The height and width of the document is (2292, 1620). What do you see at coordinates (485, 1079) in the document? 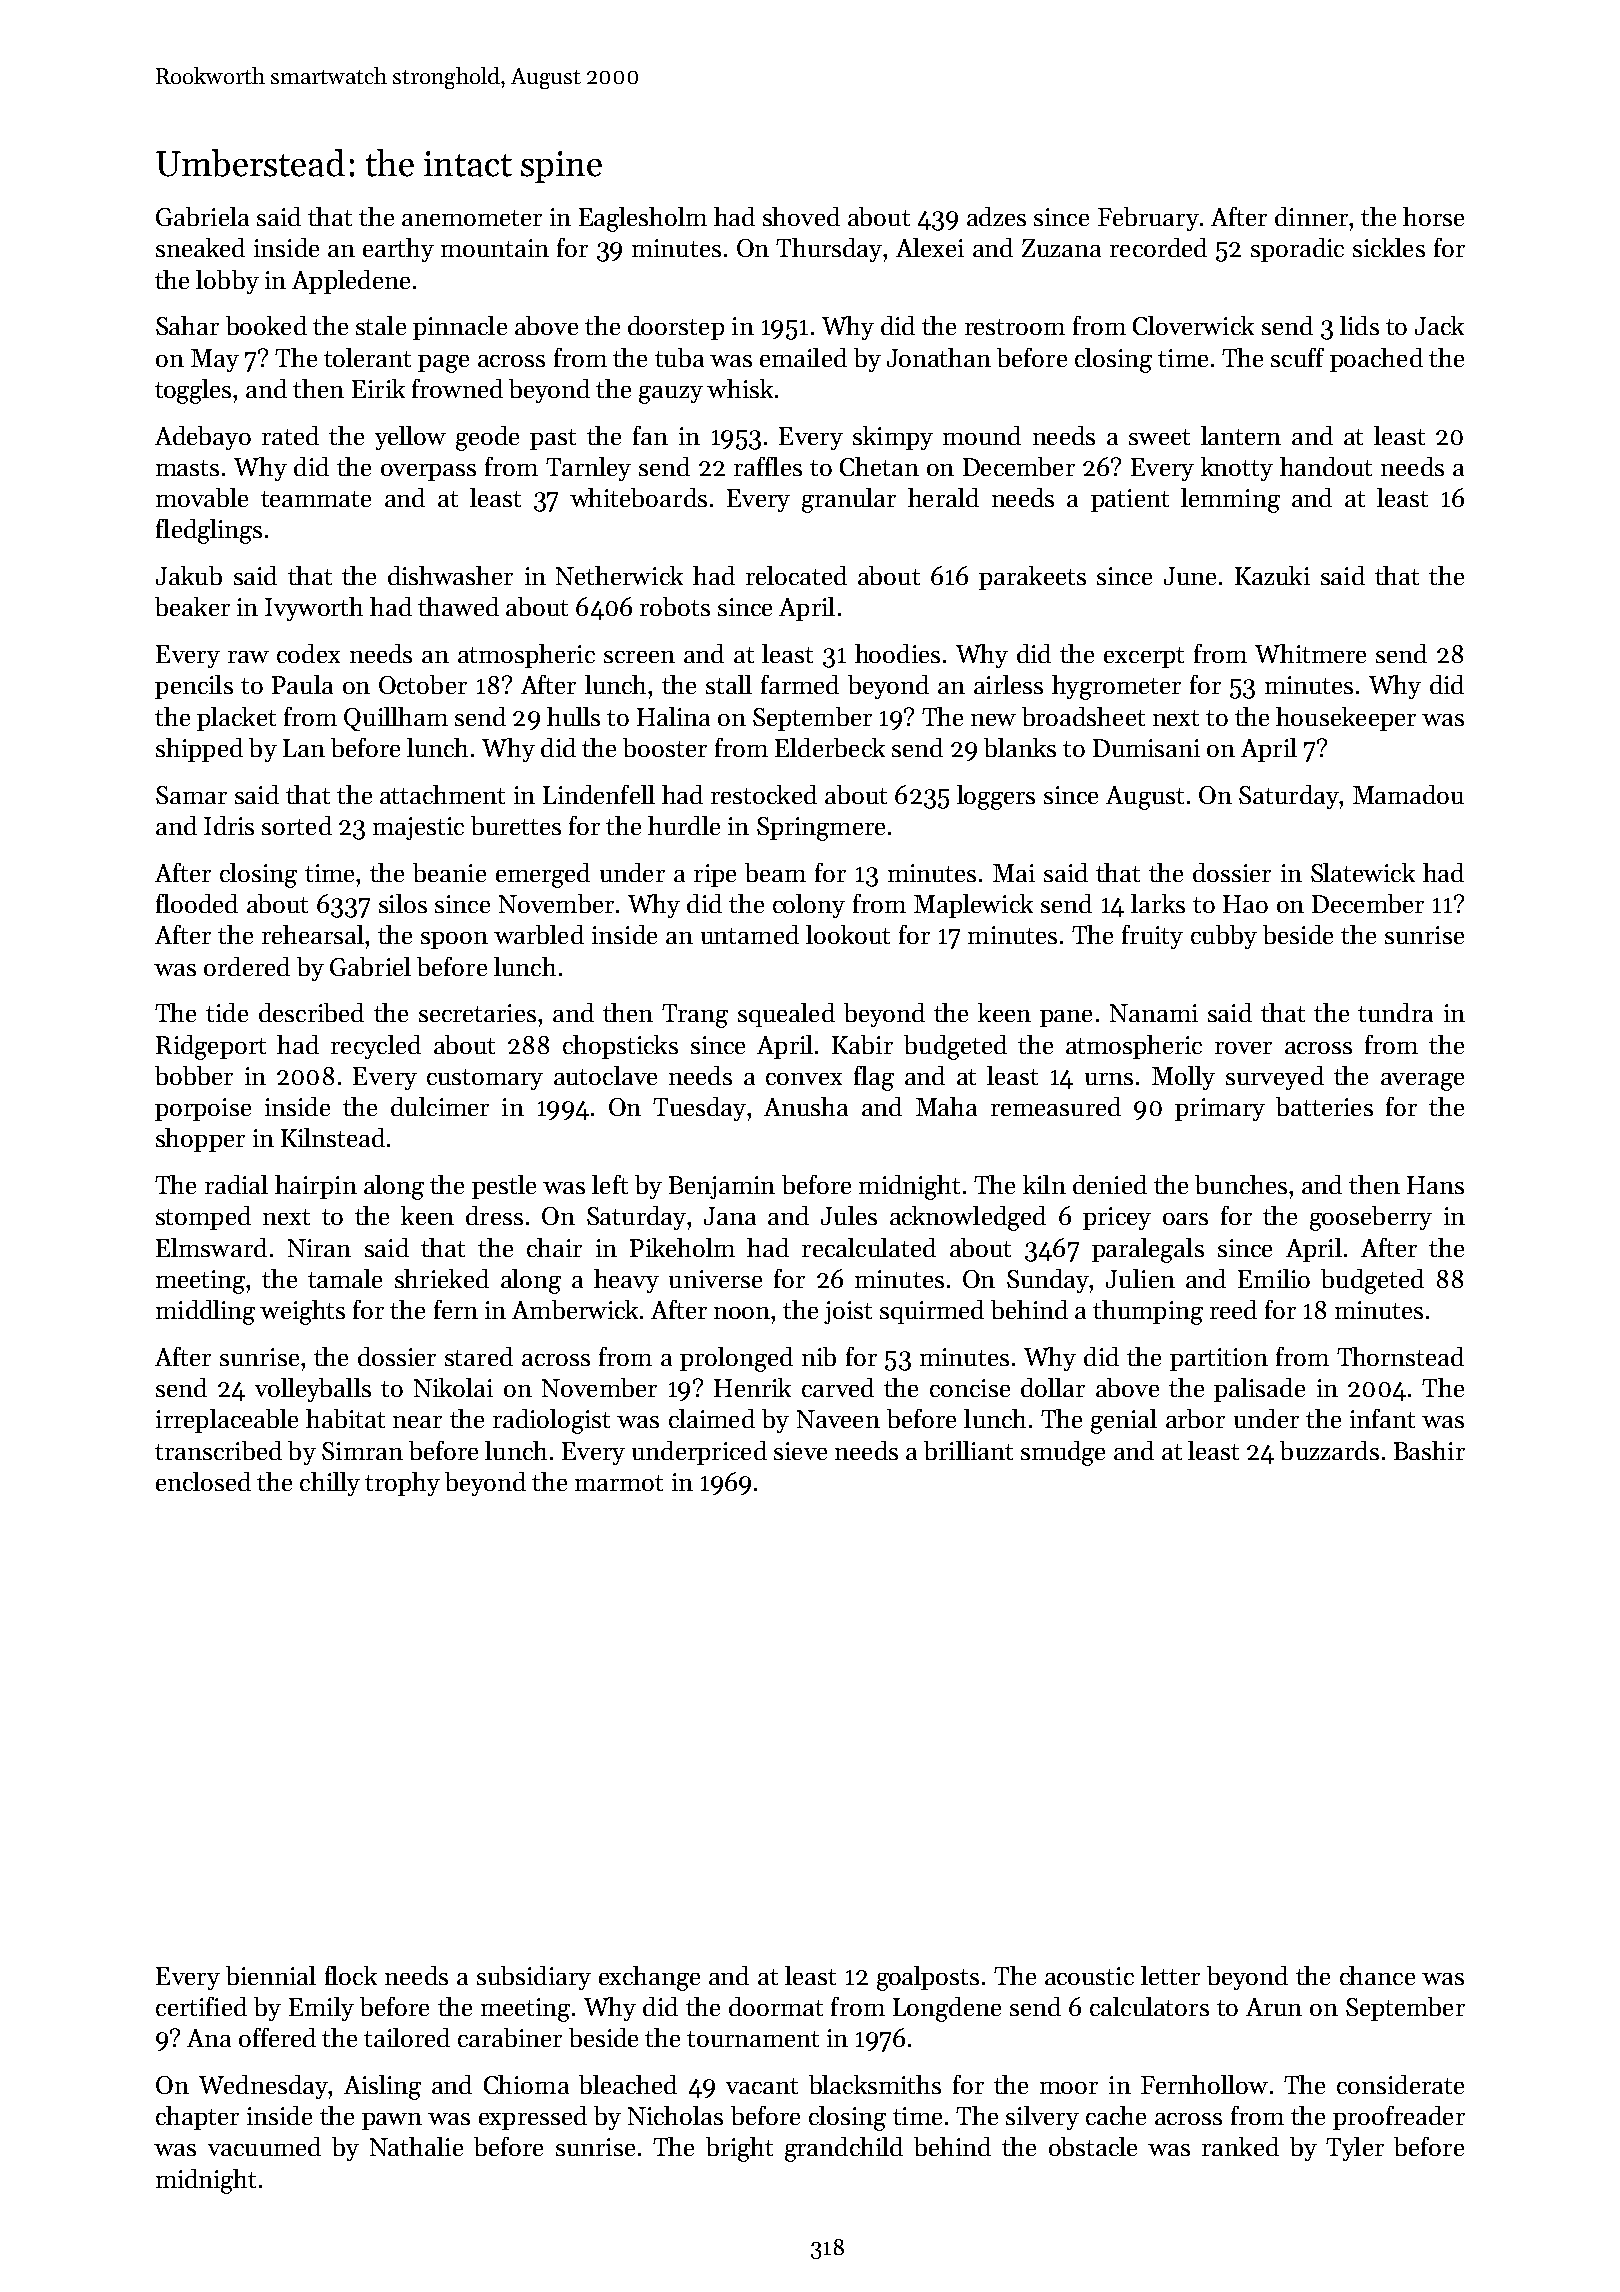
I see `customary` at bounding box center [485, 1079].
